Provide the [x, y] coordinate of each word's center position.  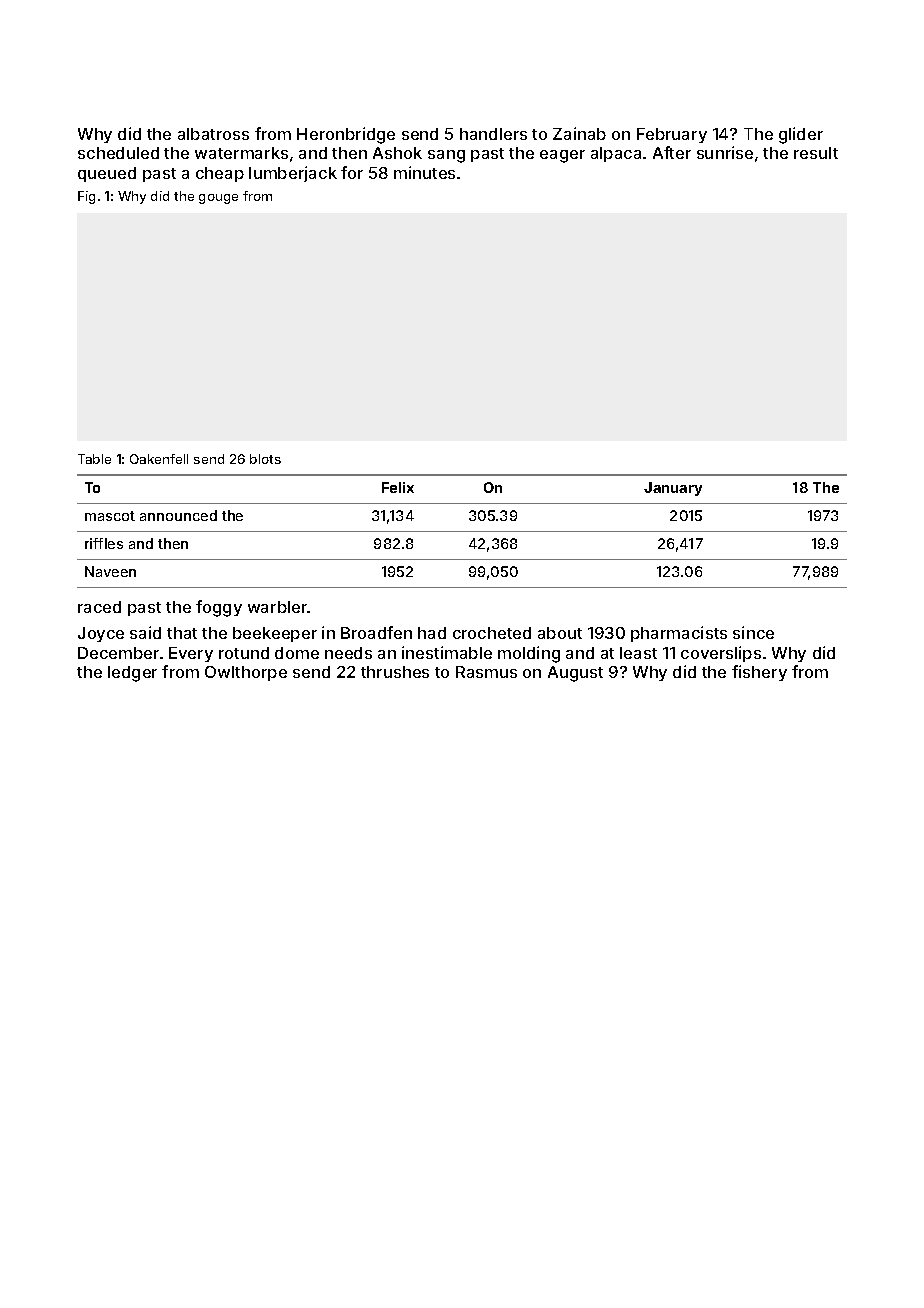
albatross [213, 134]
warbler [278, 607]
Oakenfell [159, 459]
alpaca [616, 154]
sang [446, 156]
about [560, 633]
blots [265, 459]
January [673, 489]
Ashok [397, 153]
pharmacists [679, 634]
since [753, 632]
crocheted [492, 633]
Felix [398, 487]
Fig [86, 197]
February [672, 135]
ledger [132, 674]
